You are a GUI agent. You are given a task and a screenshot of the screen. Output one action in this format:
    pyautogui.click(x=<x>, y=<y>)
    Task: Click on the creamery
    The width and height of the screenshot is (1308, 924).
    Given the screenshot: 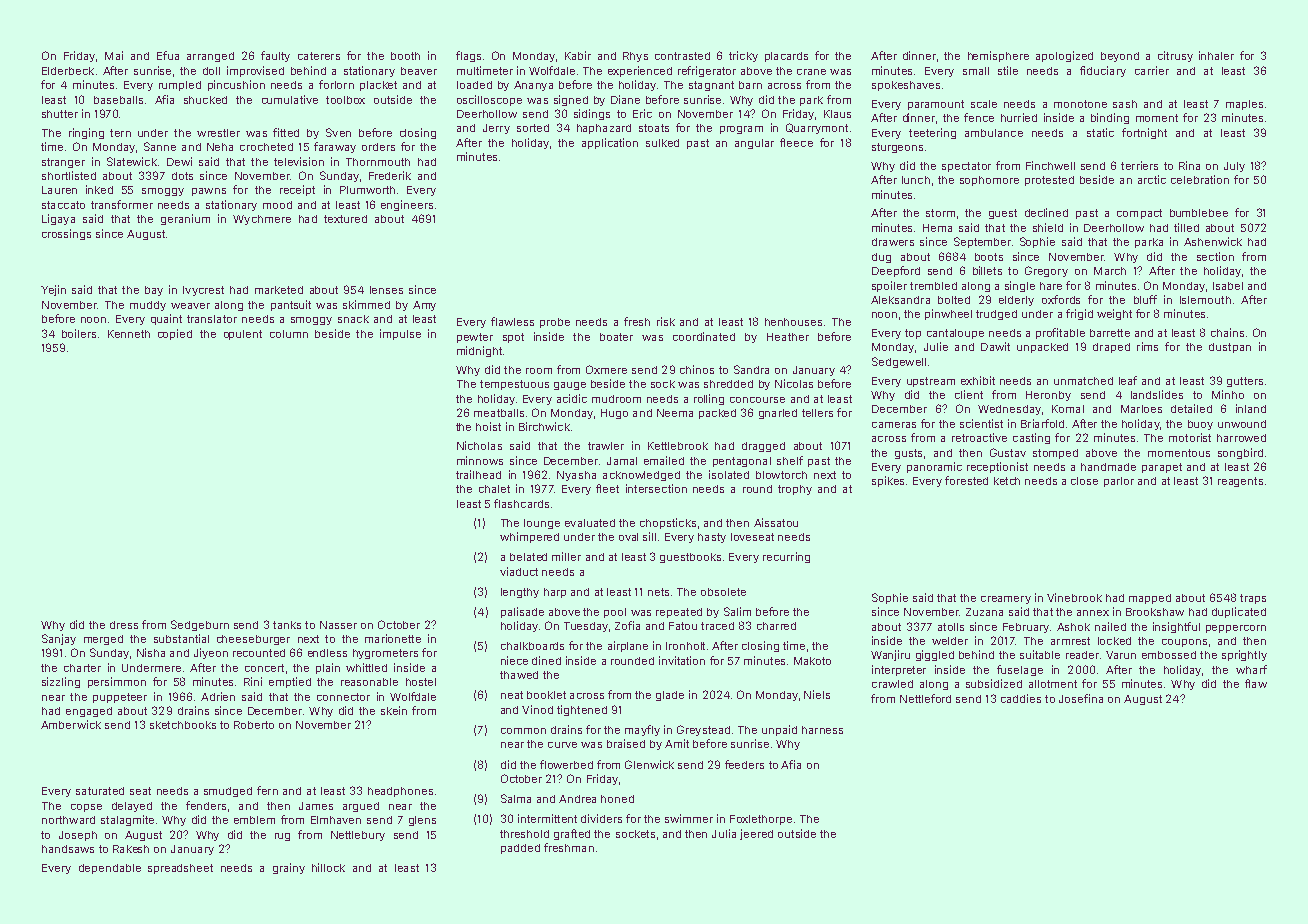 What is the action you would take?
    pyautogui.click(x=1006, y=600)
